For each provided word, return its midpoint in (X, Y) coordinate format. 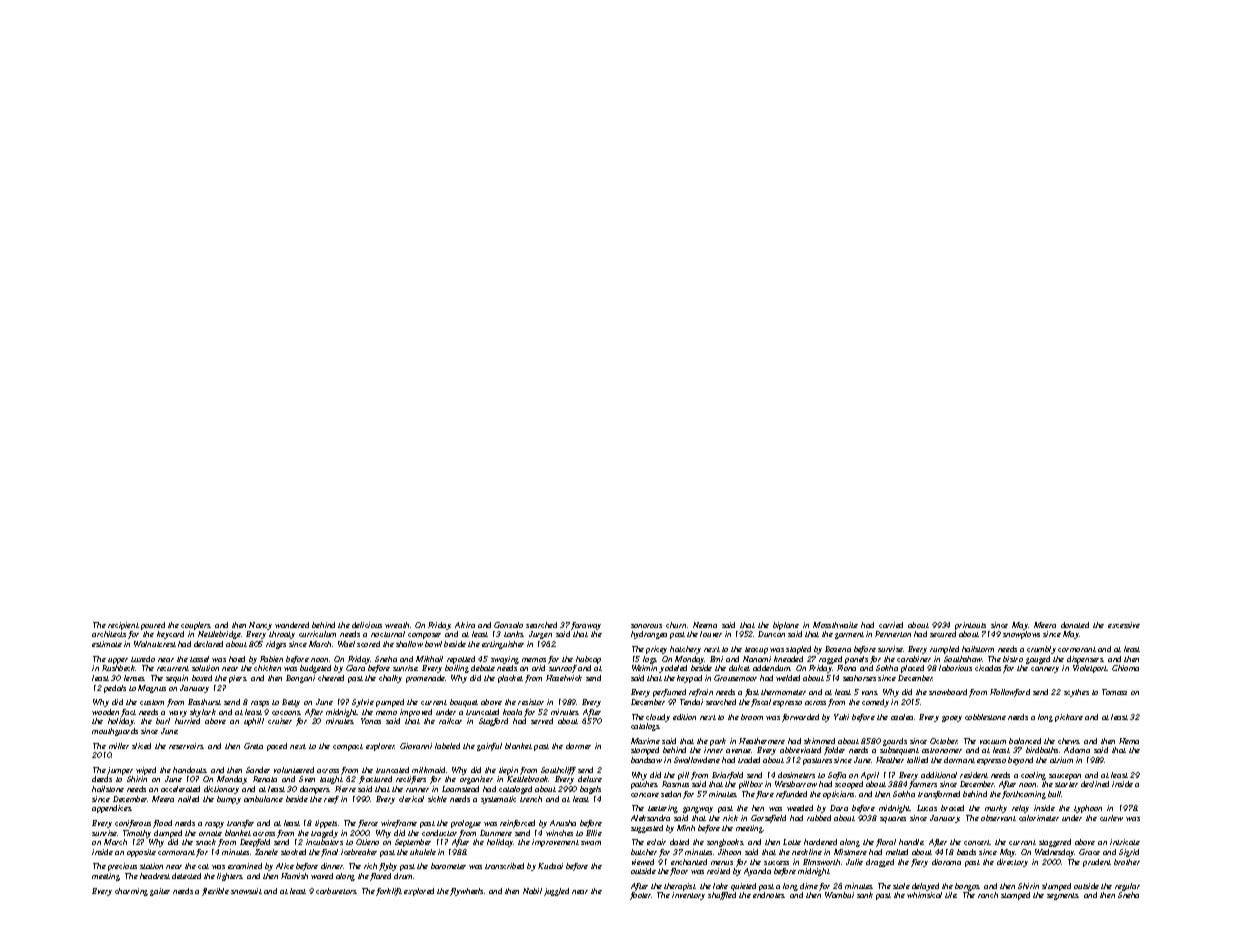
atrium (1061, 760)
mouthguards (115, 732)
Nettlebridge (219, 635)
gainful (489, 747)
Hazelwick (564, 678)
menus (722, 863)
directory (1012, 863)
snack (206, 842)
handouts (189, 770)
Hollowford (1010, 693)
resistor (531, 702)
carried (891, 625)
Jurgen (540, 635)
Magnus (152, 689)
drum (404, 876)
